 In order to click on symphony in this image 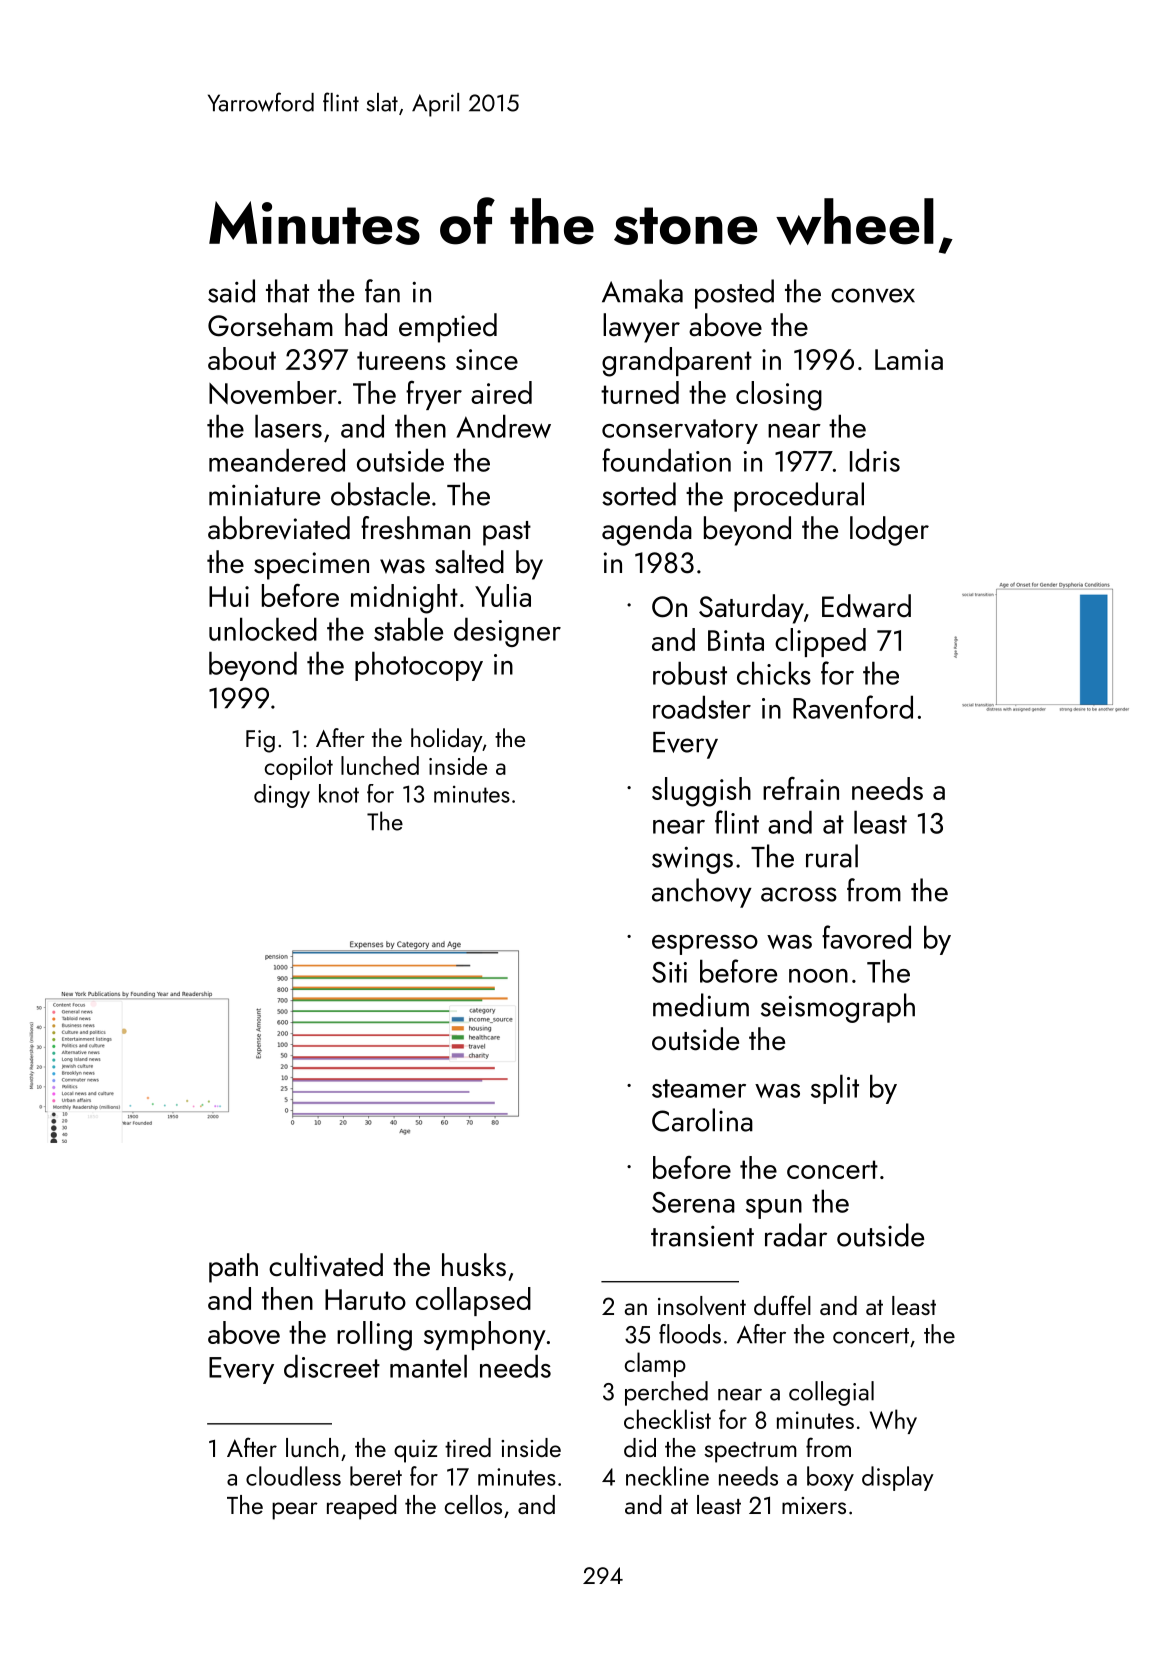, I will do `click(485, 1335)`.
